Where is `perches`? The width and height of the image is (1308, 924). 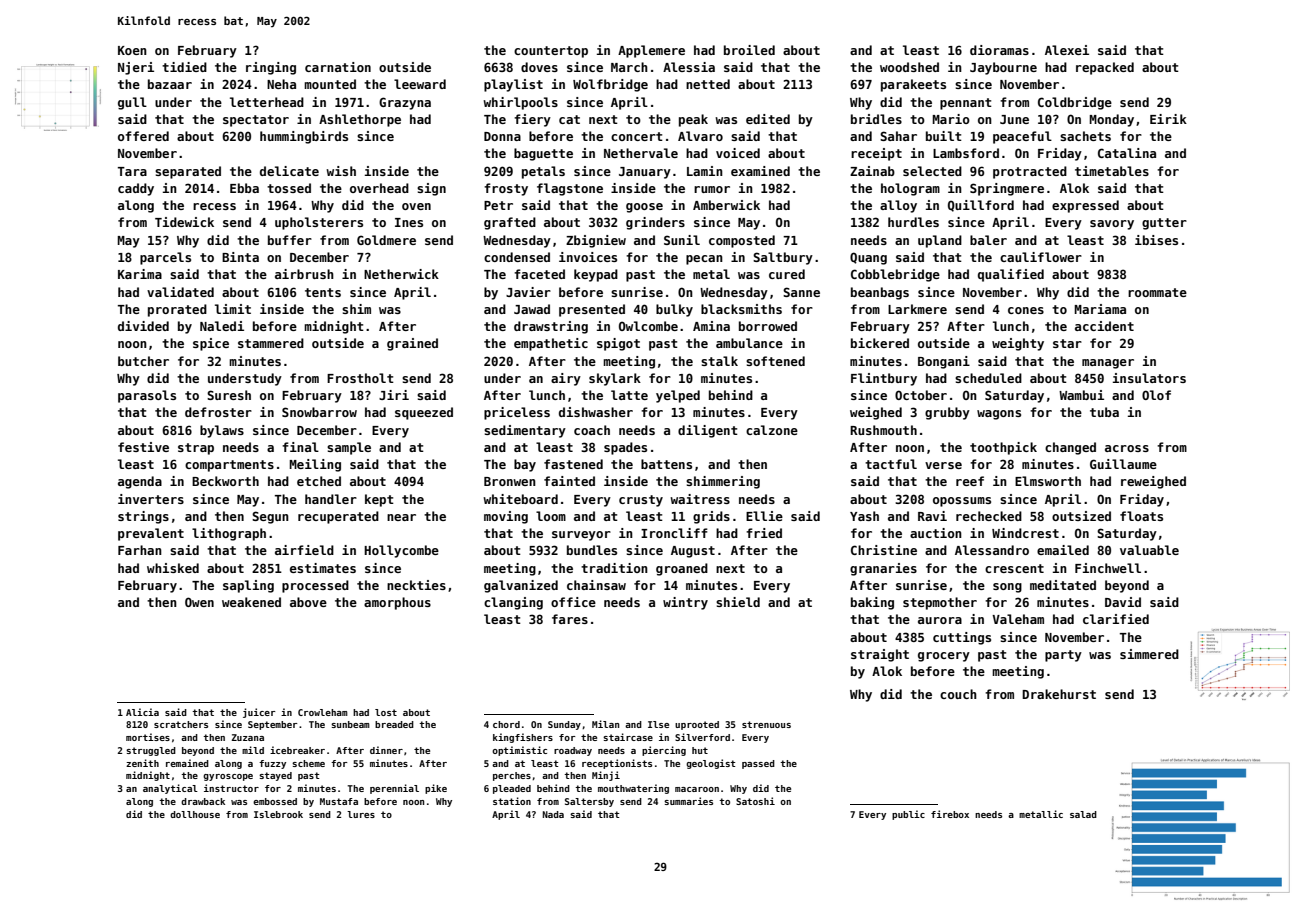
perches is located at coordinates (512, 776).
